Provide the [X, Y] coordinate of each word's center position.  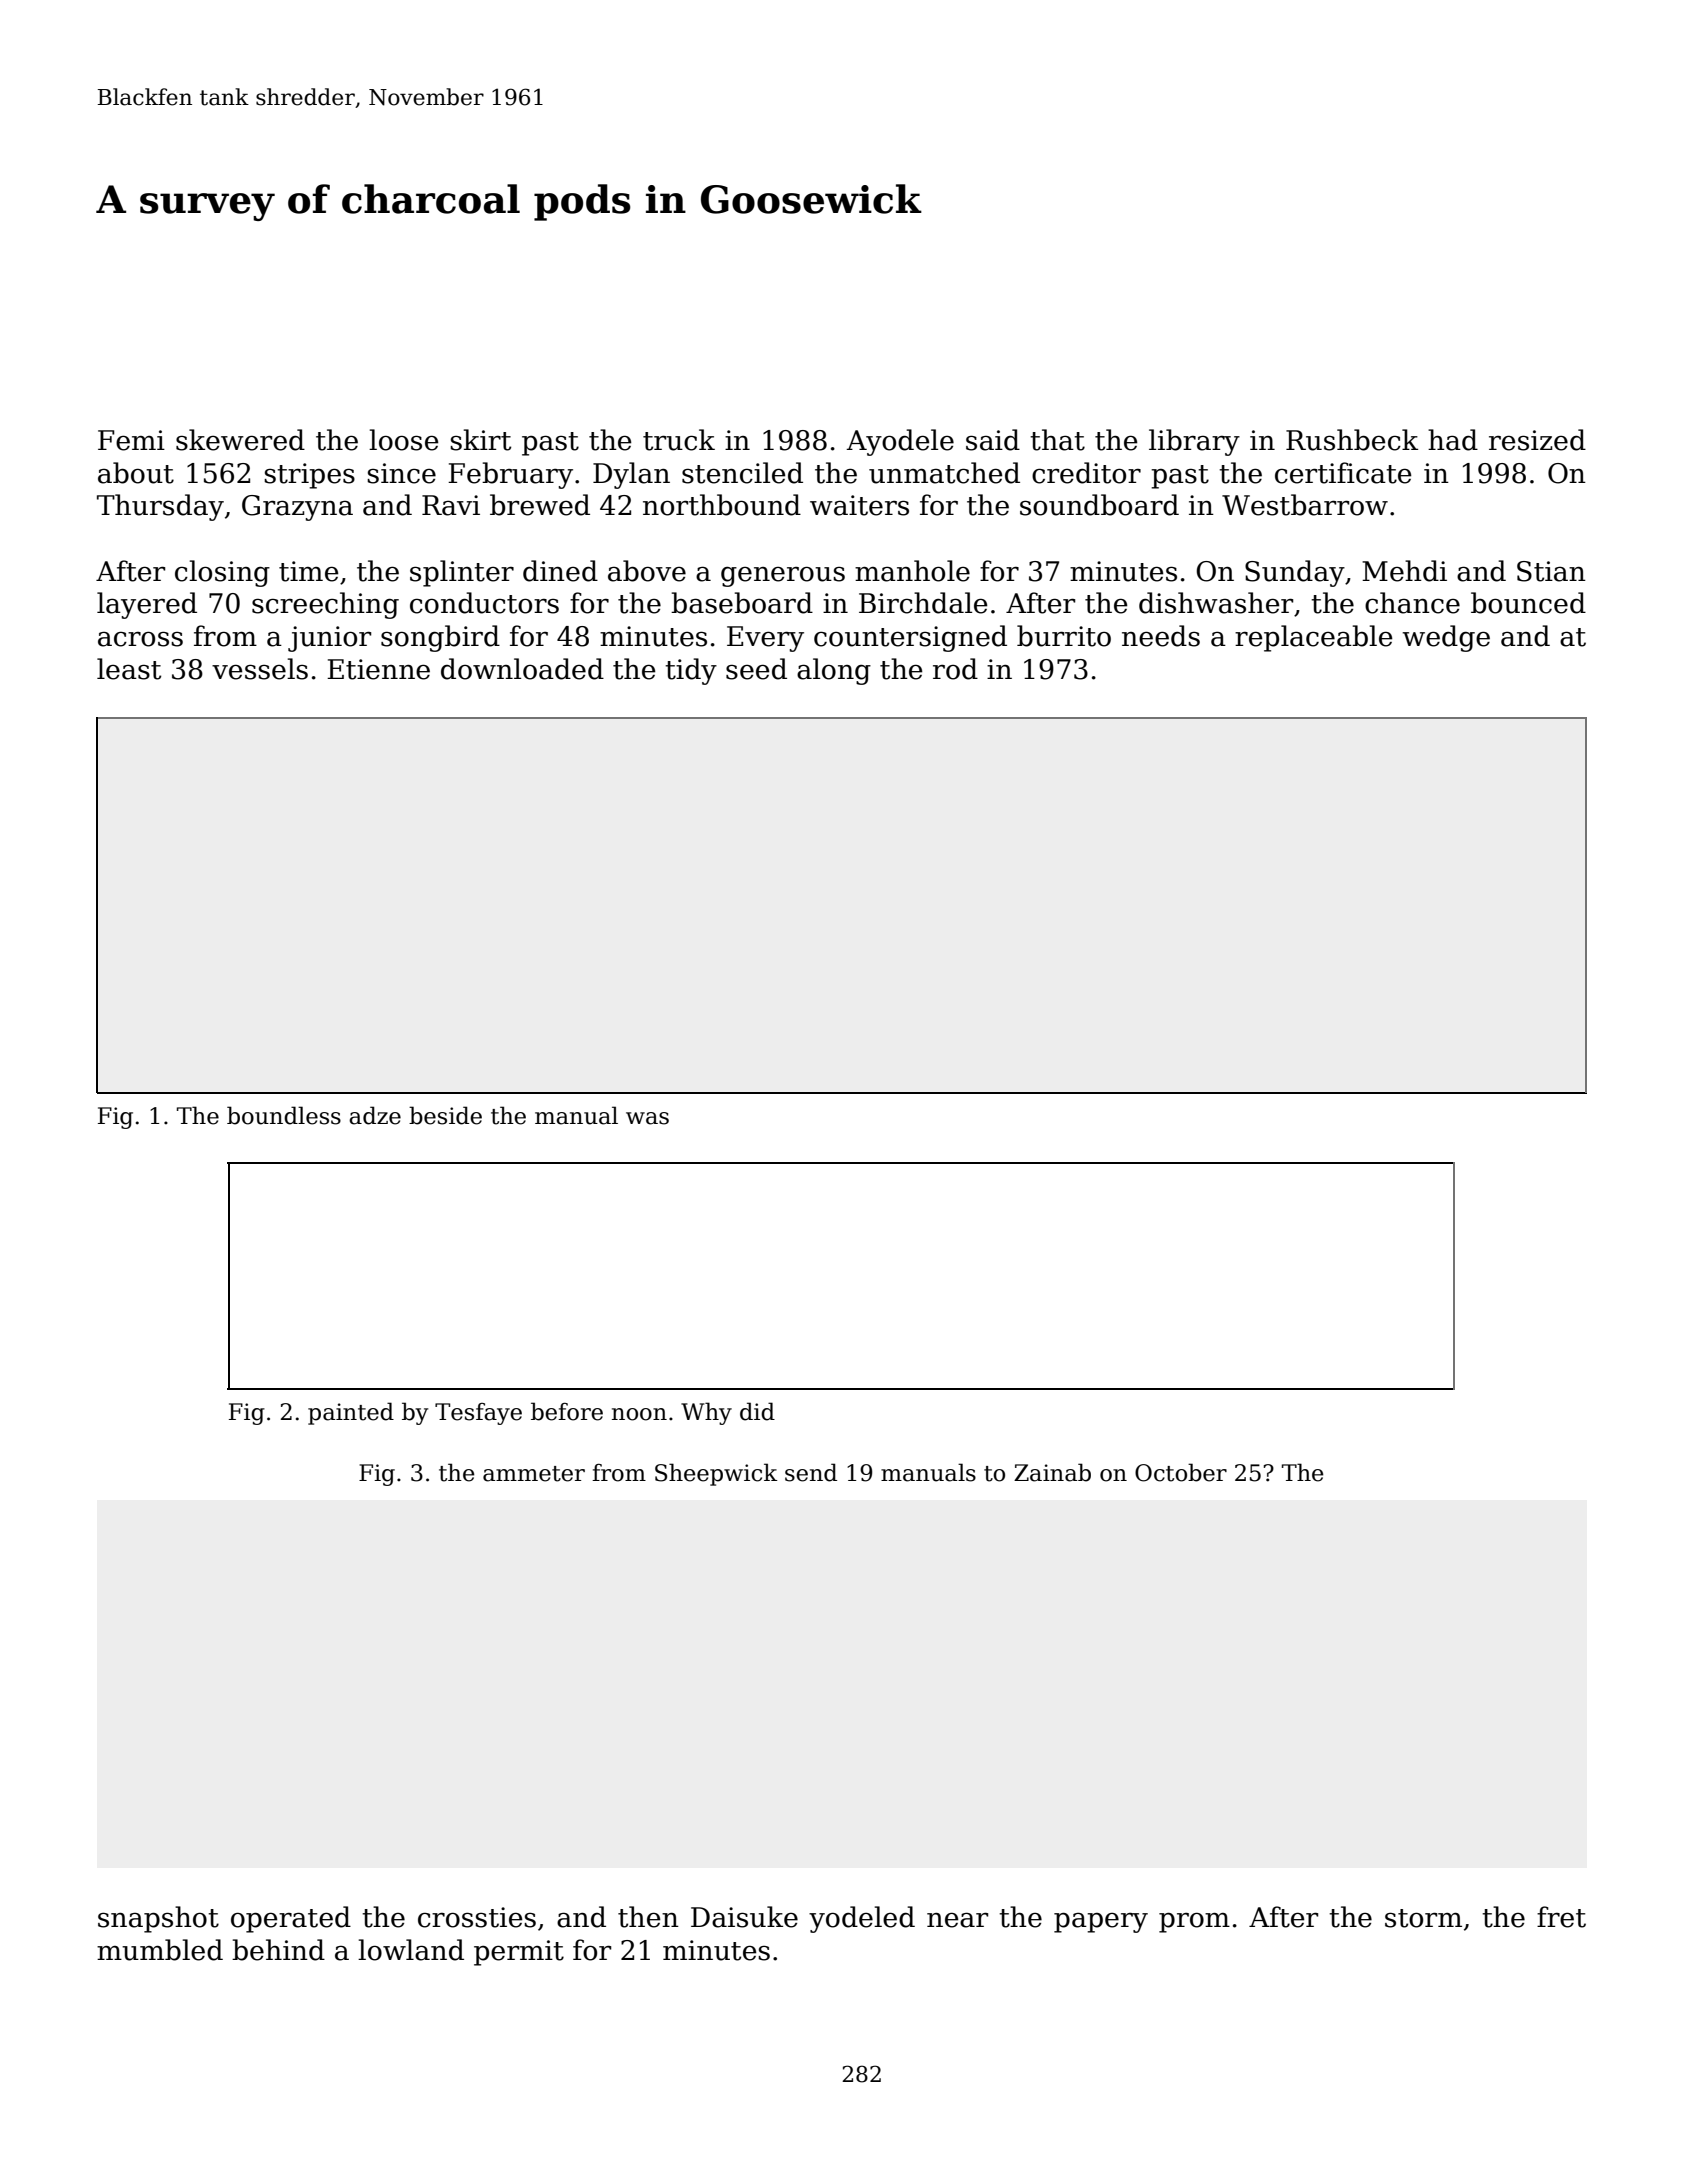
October [1181, 1472]
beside [445, 1115]
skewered [240, 440]
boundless [284, 1115]
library [1194, 442]
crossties [477, 1917]
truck [679, 440]
